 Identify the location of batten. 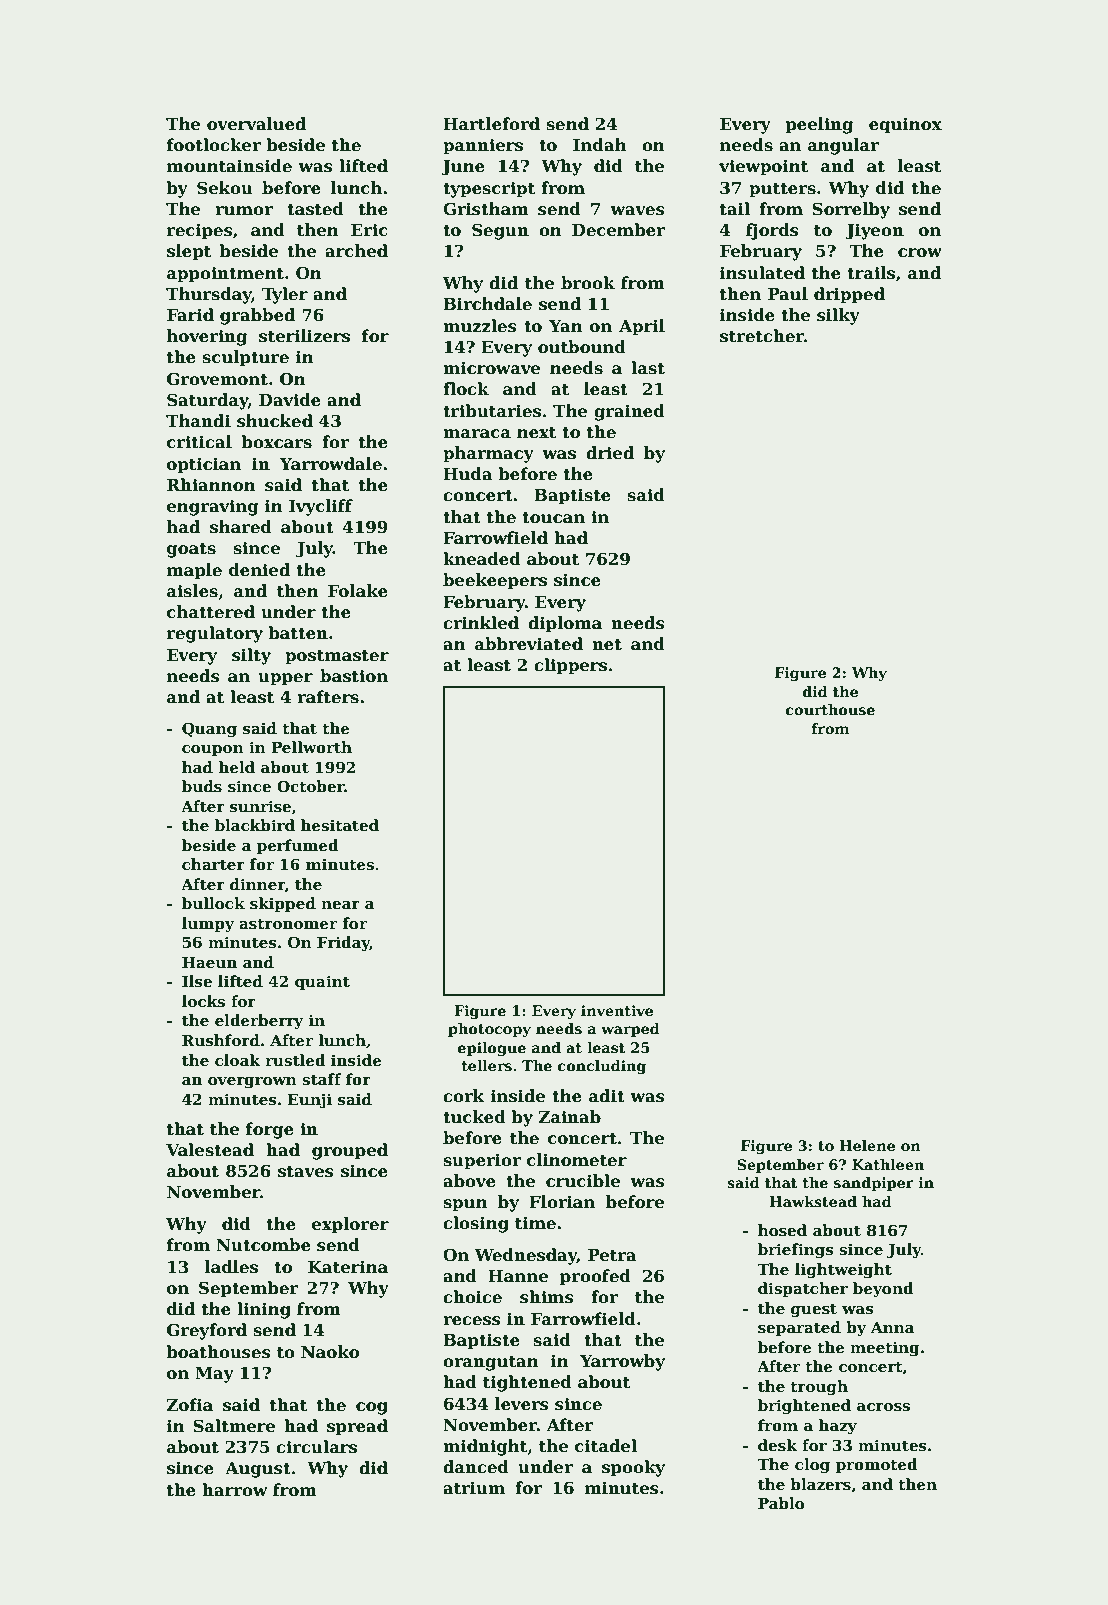
(298, 633).
